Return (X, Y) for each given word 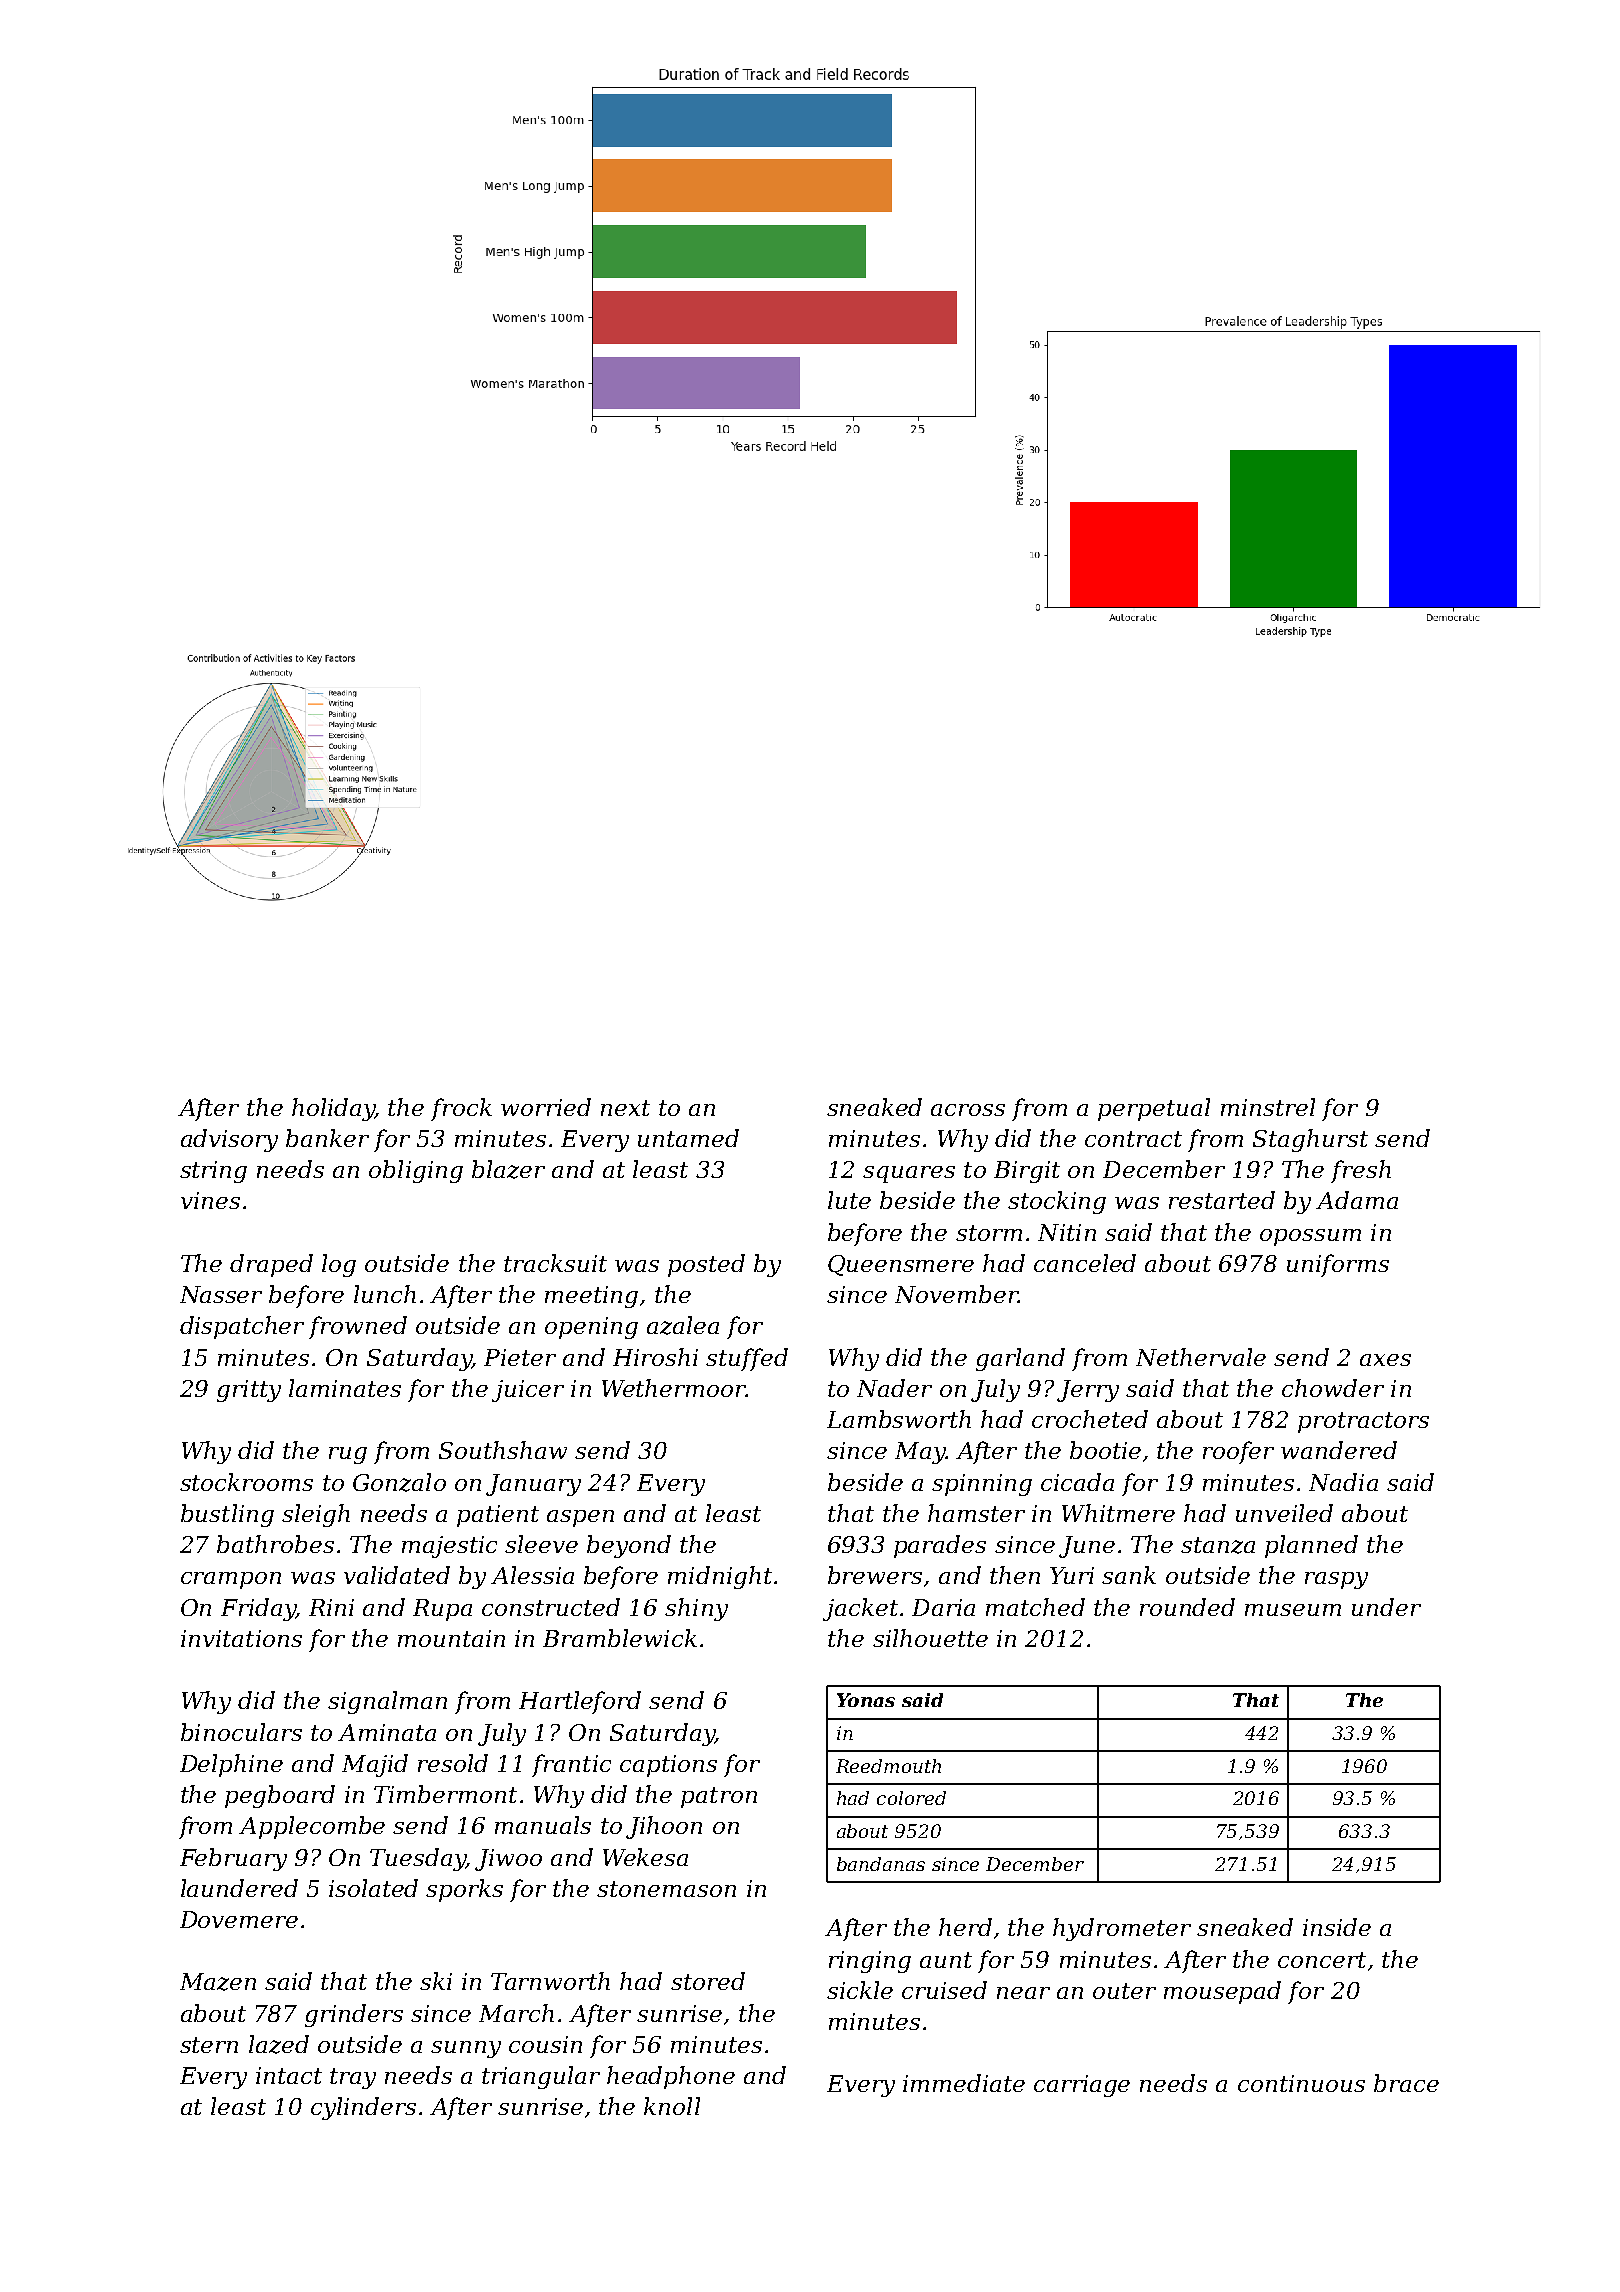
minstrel (1268, 1107)
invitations (241, 1638)
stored (708, 1981)
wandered (1339, 1450)
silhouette (930, 1638)
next (625, 1108)
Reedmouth (888, 1766)
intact (289, 2075)
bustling (227, 1515)
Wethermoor (674, 1388)
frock (461, 1109)
